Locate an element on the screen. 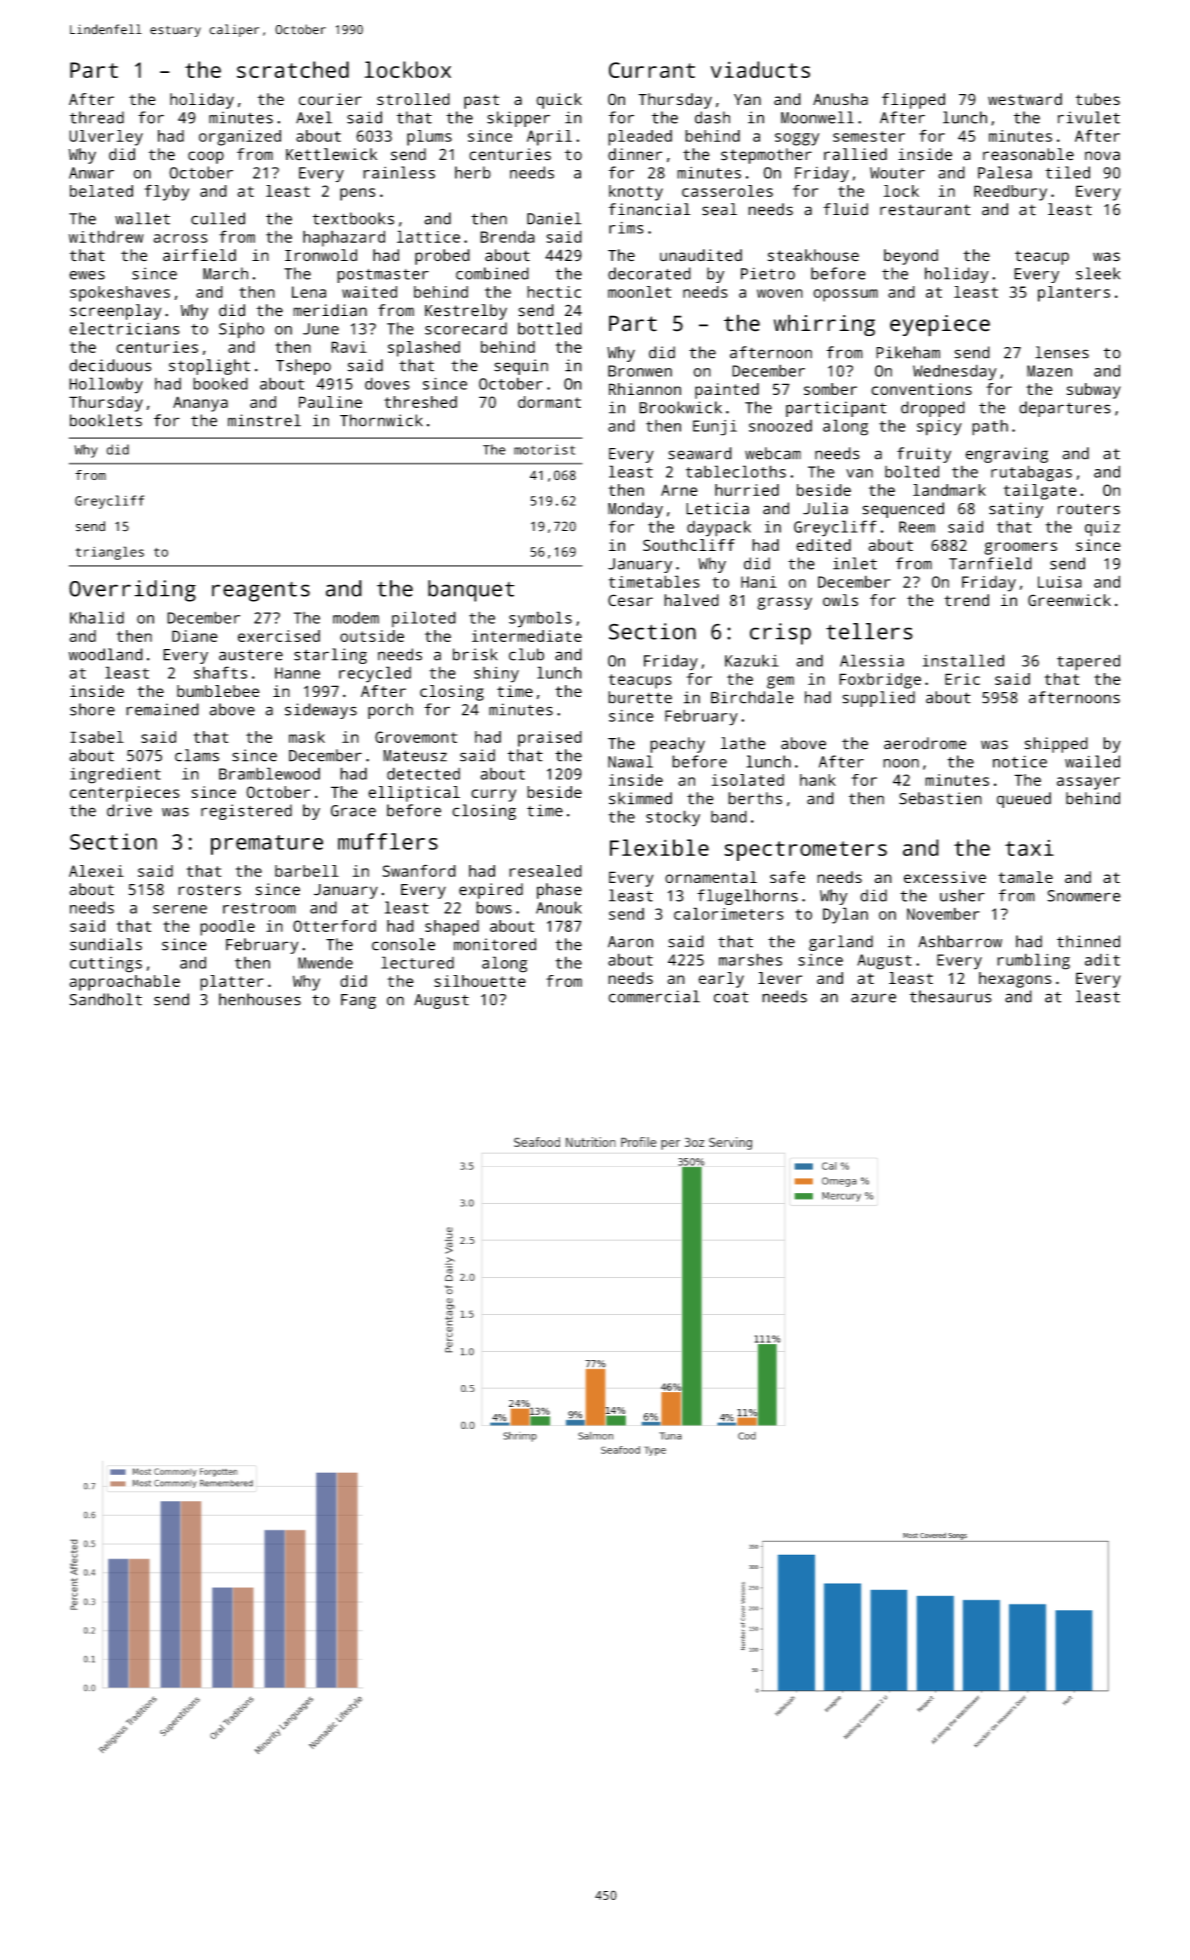 This screenshot has height=1960, width=1190. scratched is located at coordinates (293, 69).
